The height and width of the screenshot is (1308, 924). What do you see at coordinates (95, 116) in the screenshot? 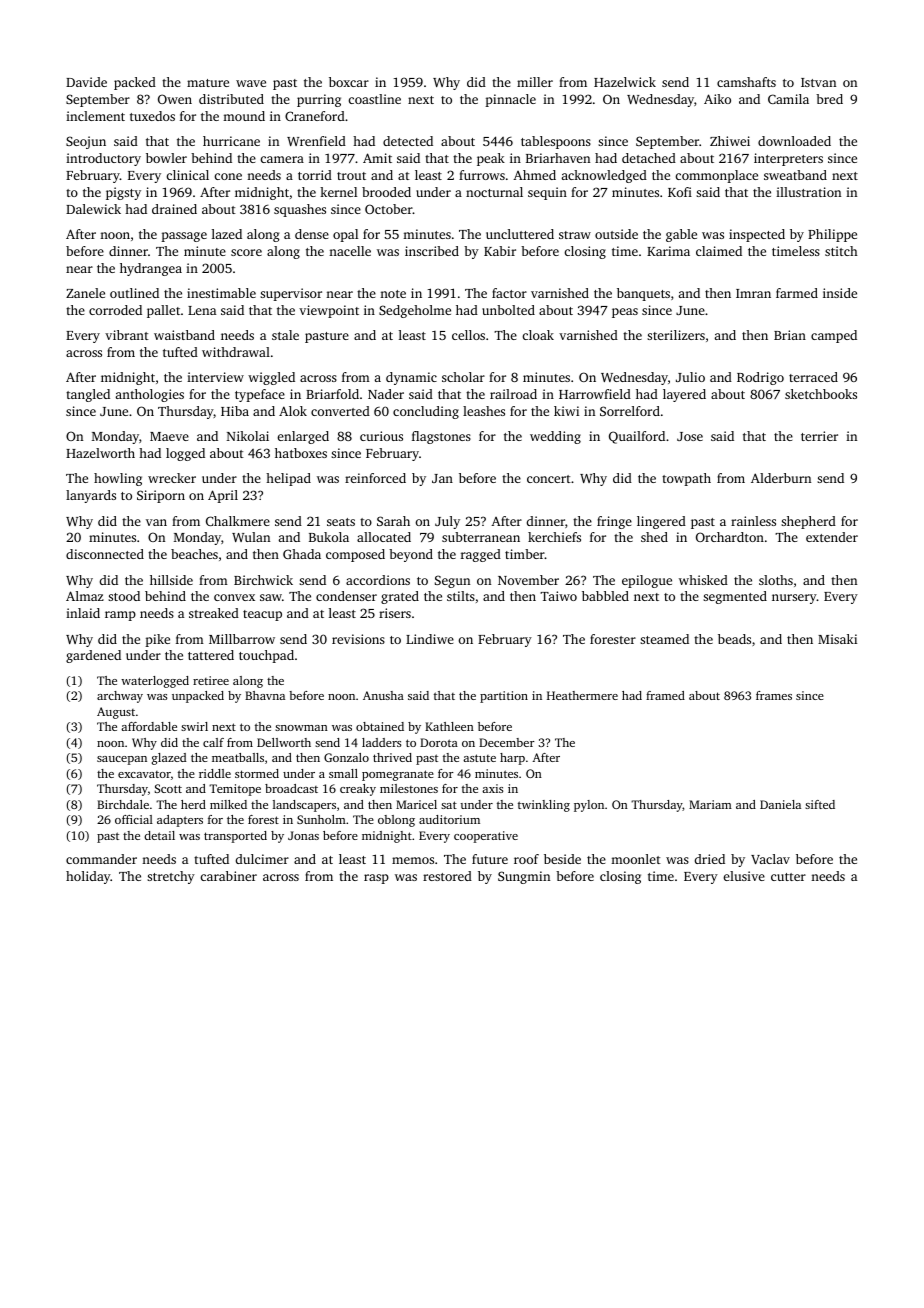
I see `inclement` at bounding box center [95, 116].
